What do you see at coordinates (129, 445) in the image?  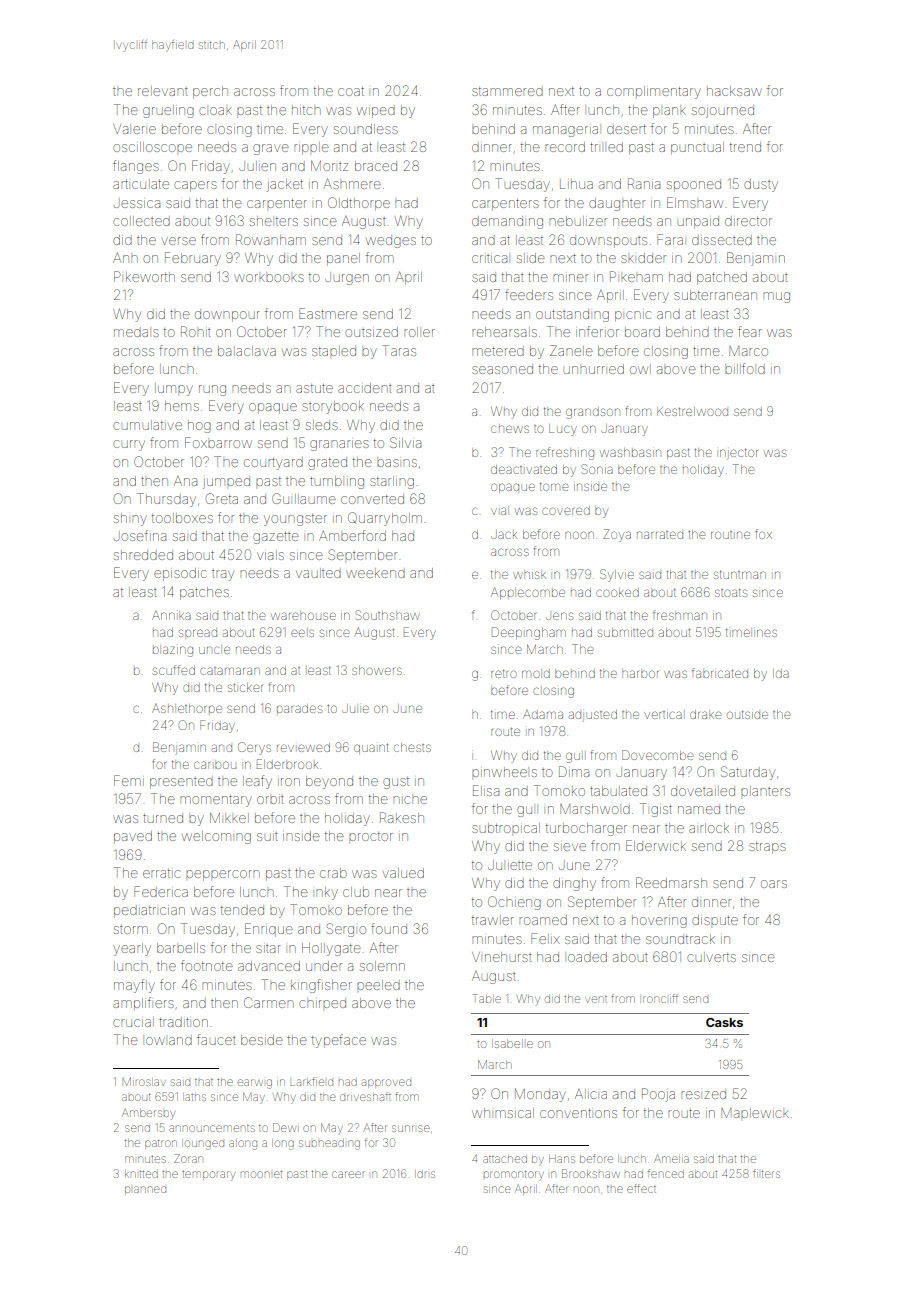 I see `curry` at bounding box center [129, 445].
